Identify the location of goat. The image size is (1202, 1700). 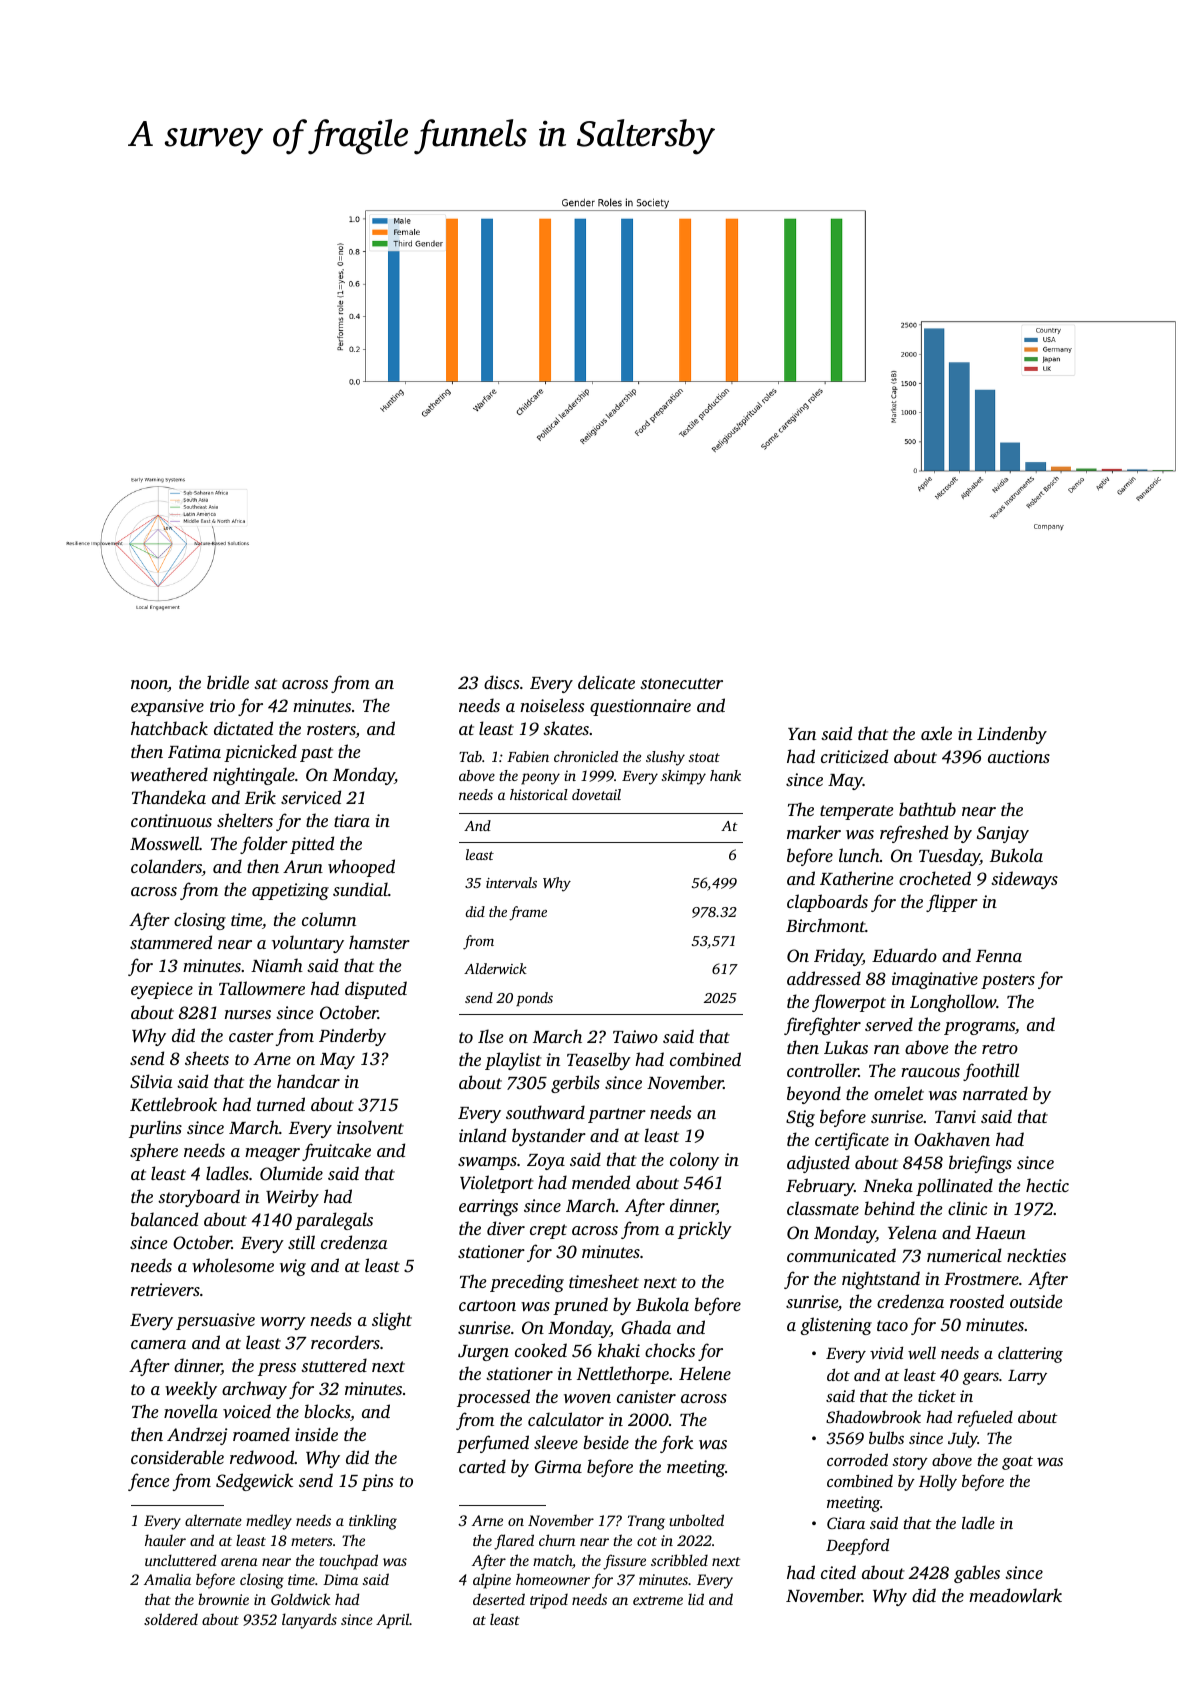
(1017, 1463).
